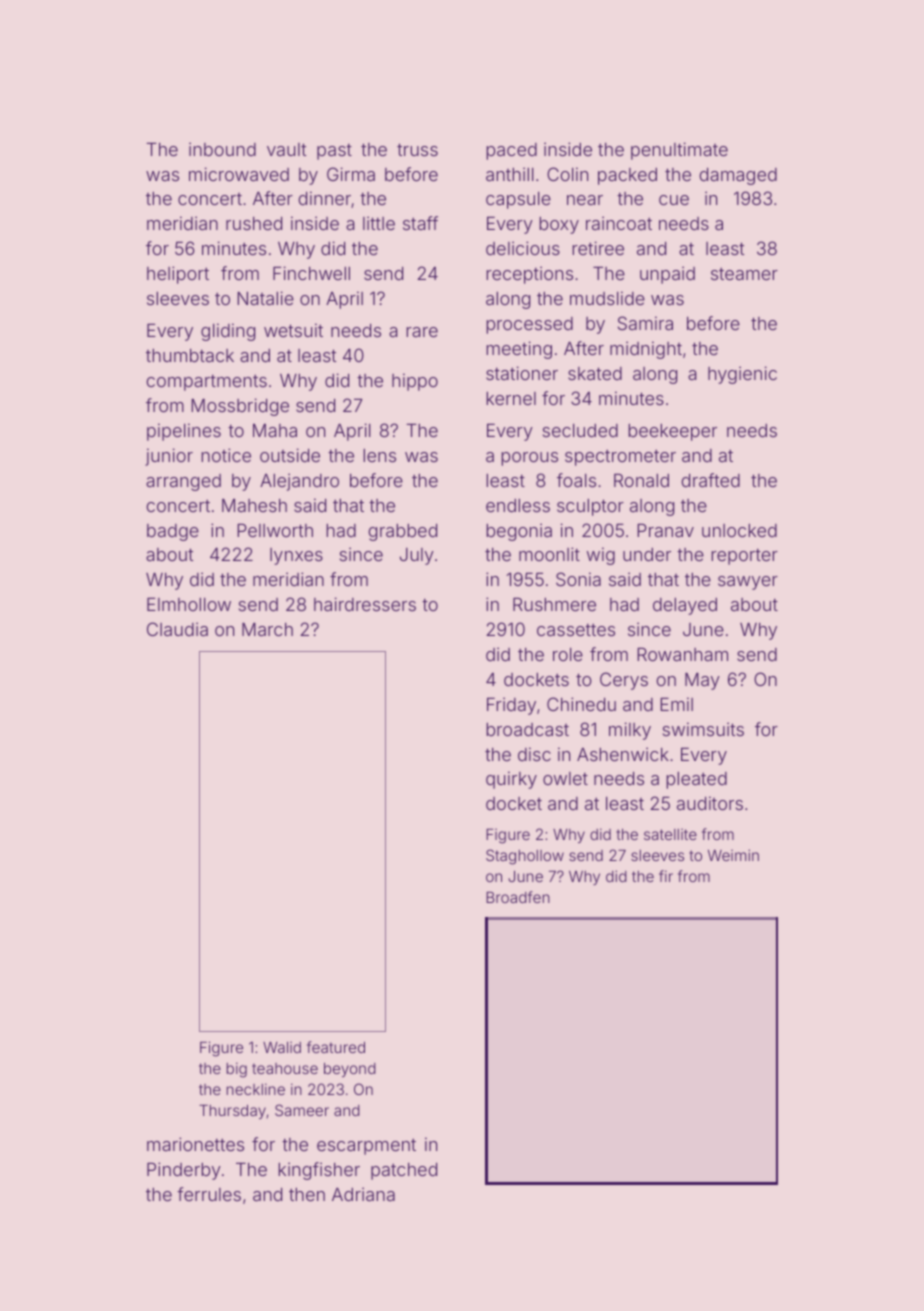  Describe the element at coordinates (619, 223) in the document. I see `raincoat` at that location.
